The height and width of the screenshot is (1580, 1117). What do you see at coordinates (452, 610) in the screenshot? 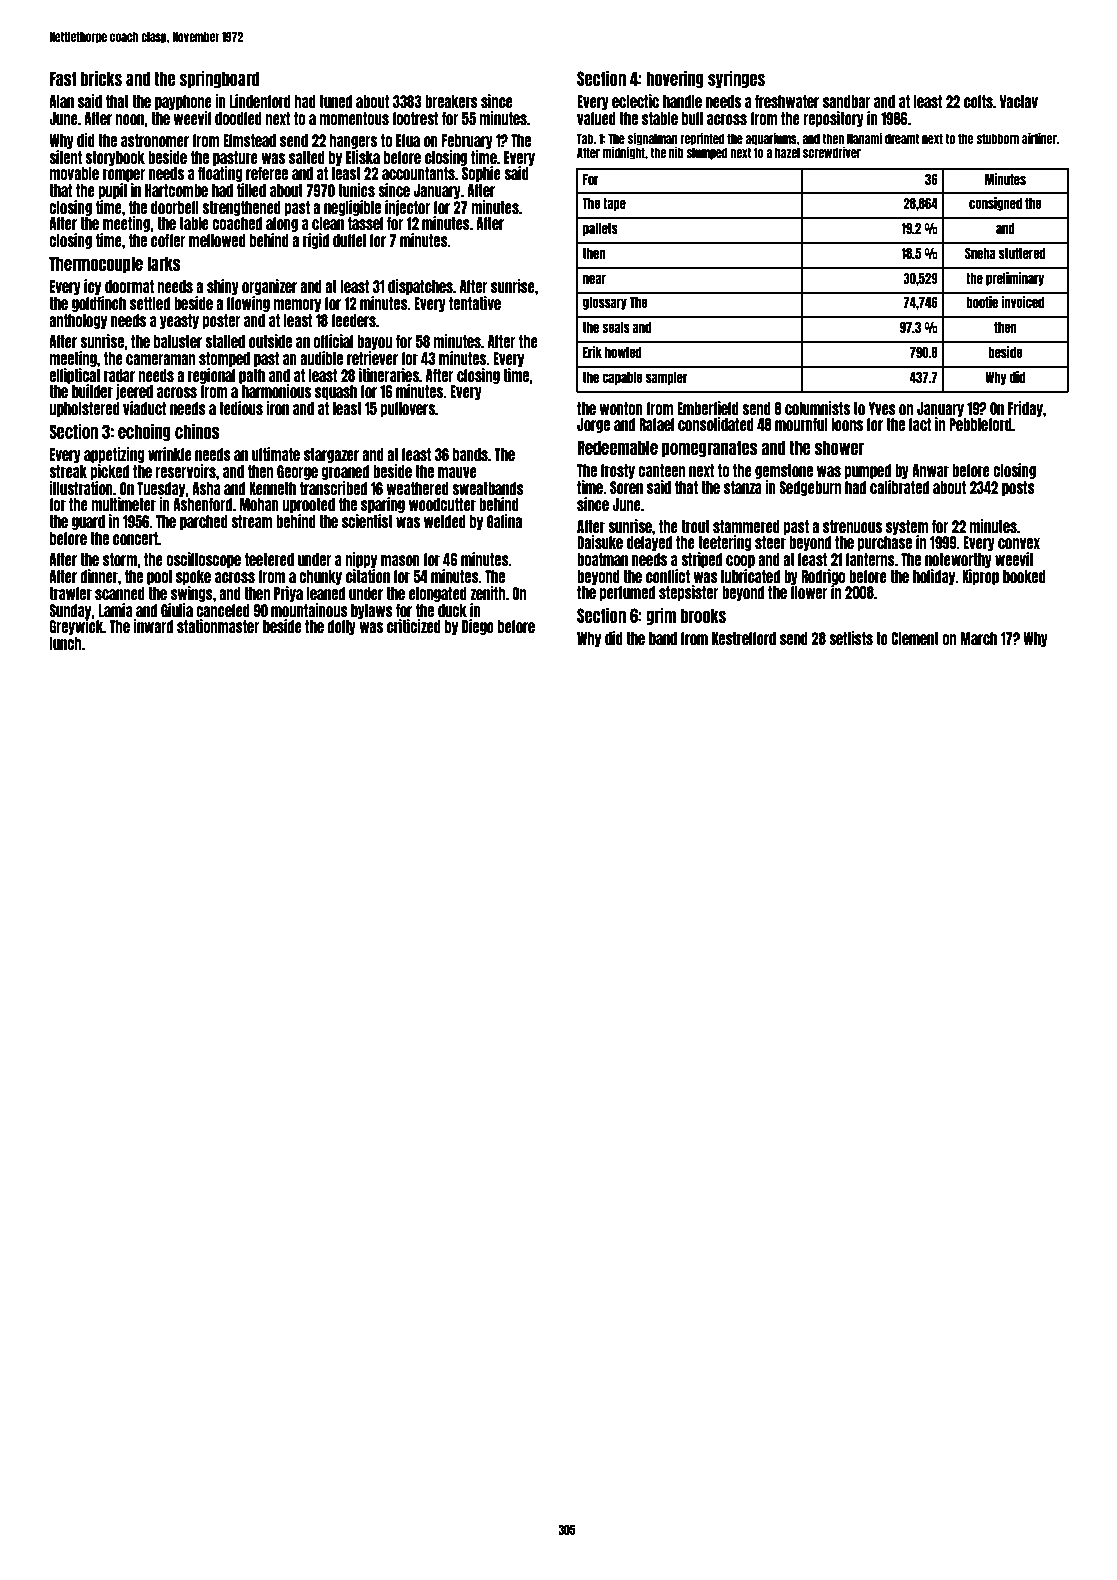
I see `duck` at bounding box center [452, 610].
